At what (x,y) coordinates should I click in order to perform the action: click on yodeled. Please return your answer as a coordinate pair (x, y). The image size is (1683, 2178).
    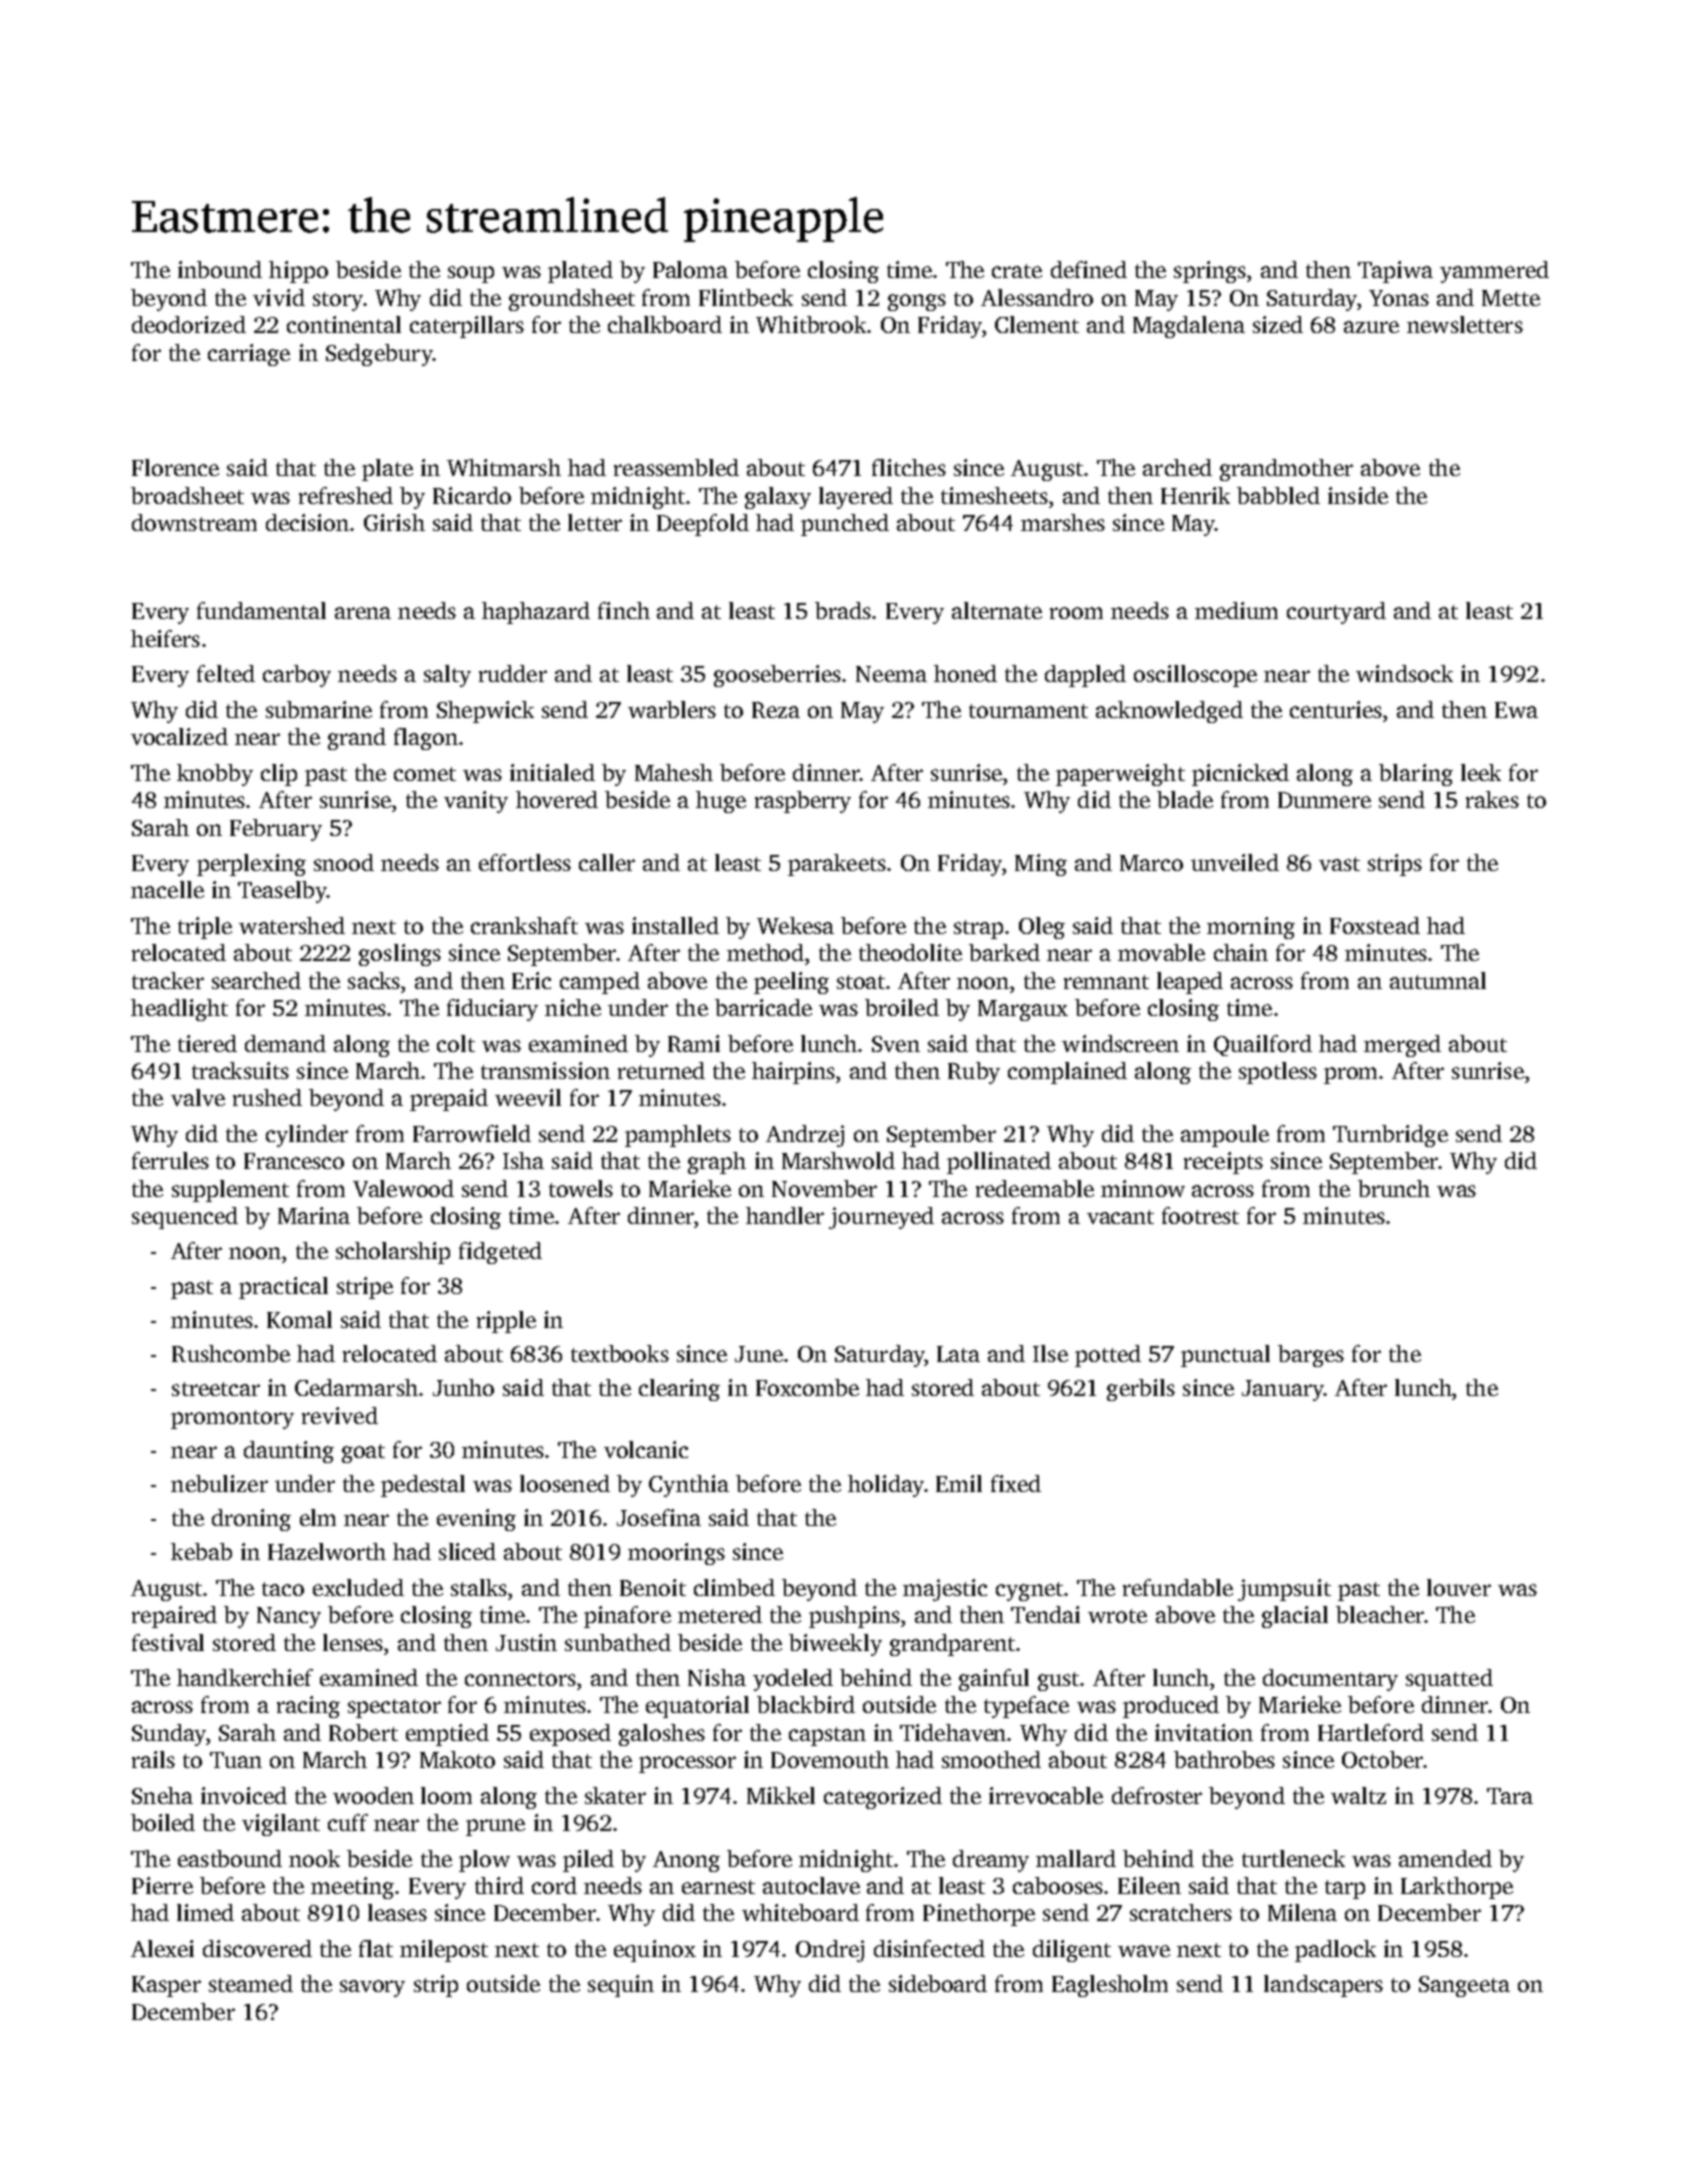
    Looking at the image, I should click on (793, 1680).
